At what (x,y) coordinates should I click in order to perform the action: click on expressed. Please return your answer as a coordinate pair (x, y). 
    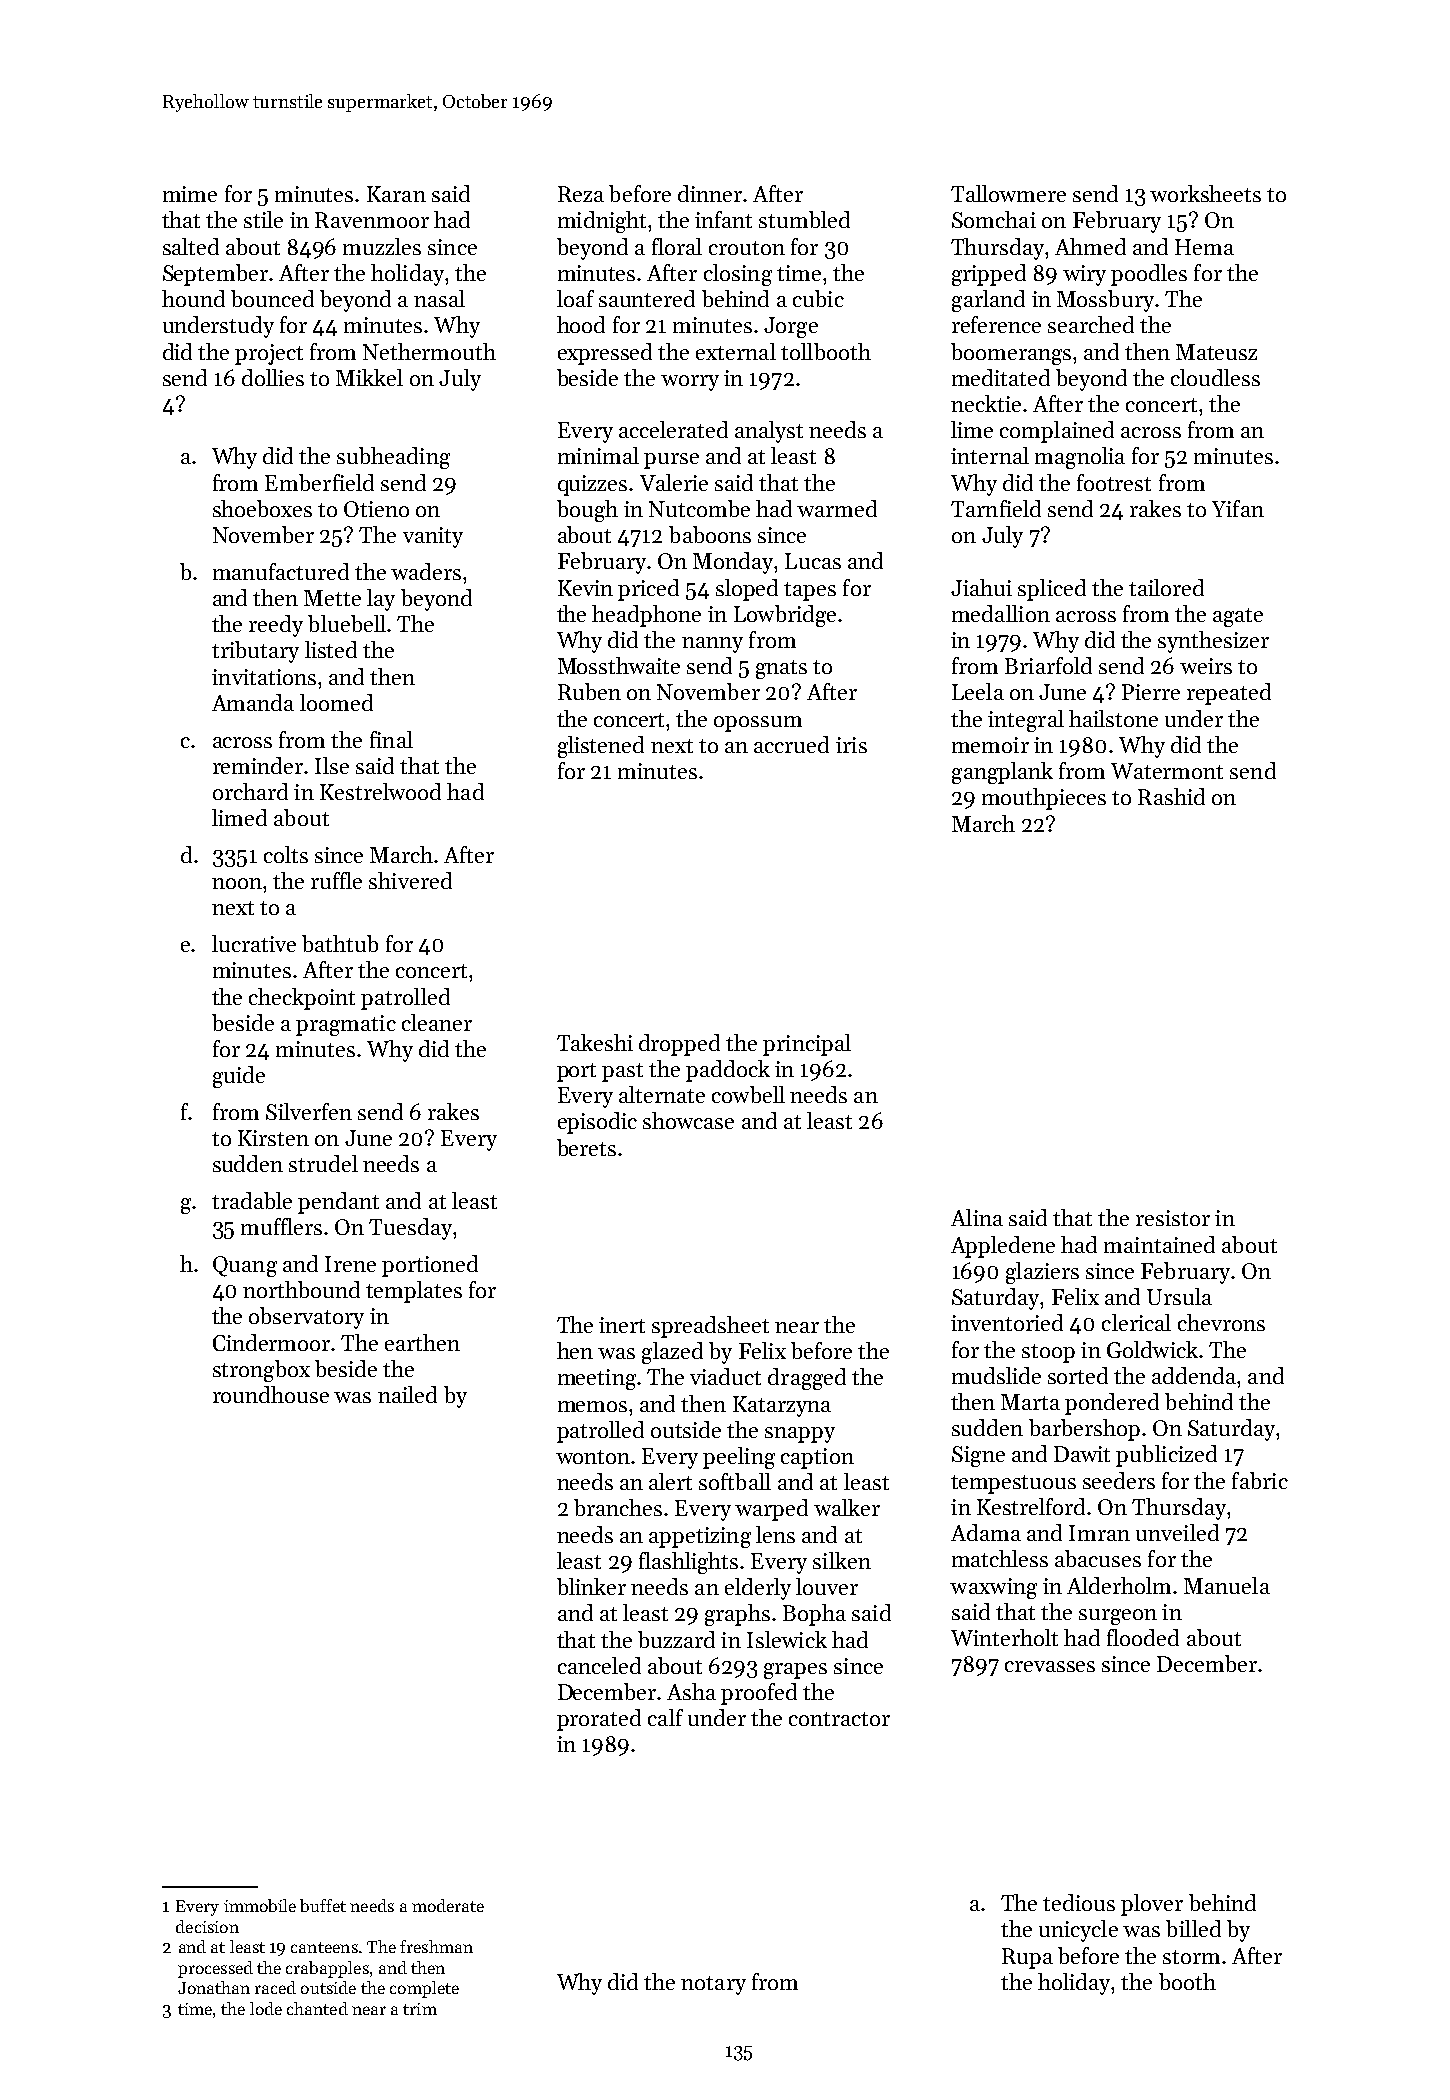
    Looking at the image, I should click on (605, 354).
